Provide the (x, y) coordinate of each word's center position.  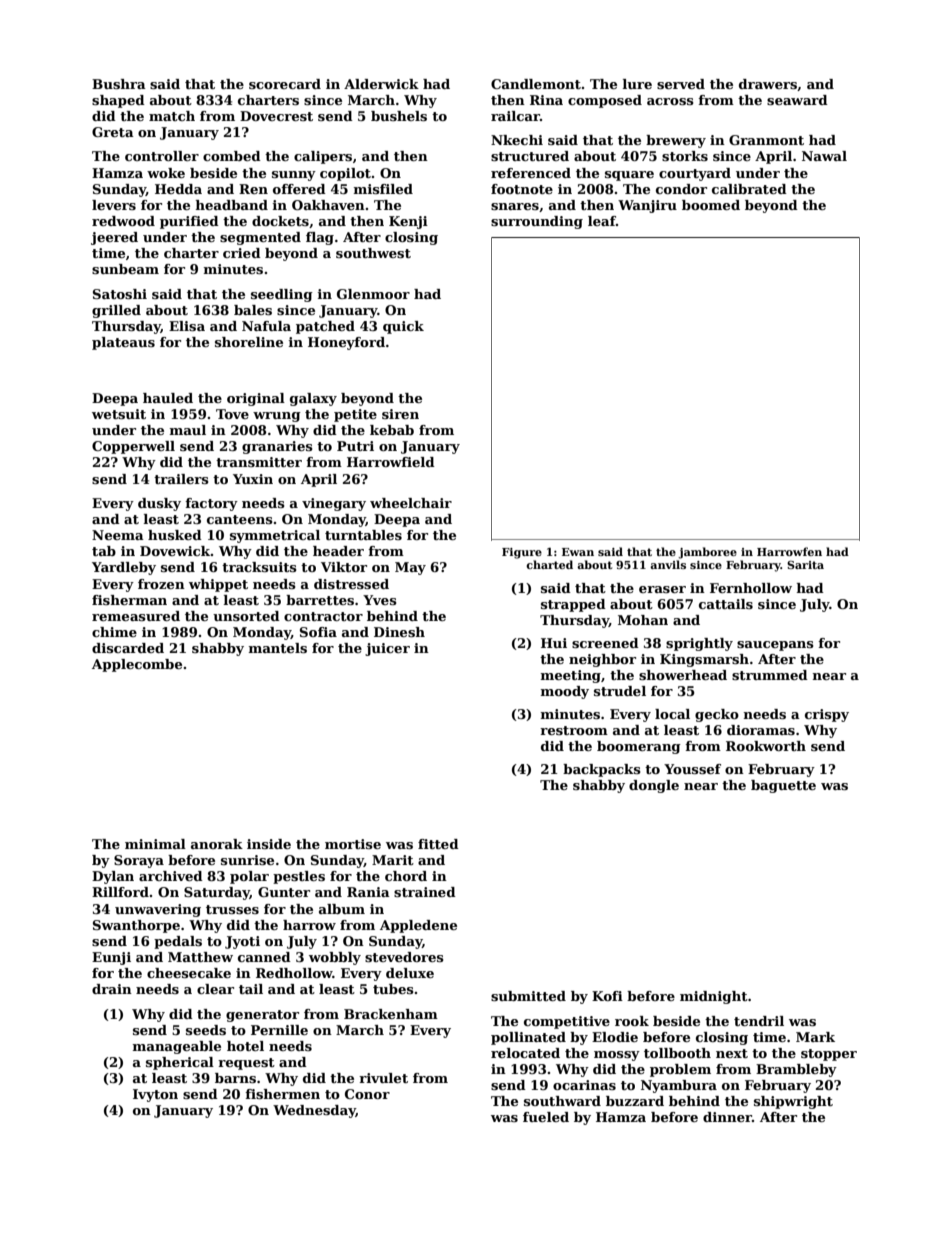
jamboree (708, 553)
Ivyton (155, 1095)
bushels (399, 116)
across (670, 101)
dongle (654, 786)
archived (171, 876)
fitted (438, 844)
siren (400, 414)
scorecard (285, 84)
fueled (546, 1117)
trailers (181, 479)
